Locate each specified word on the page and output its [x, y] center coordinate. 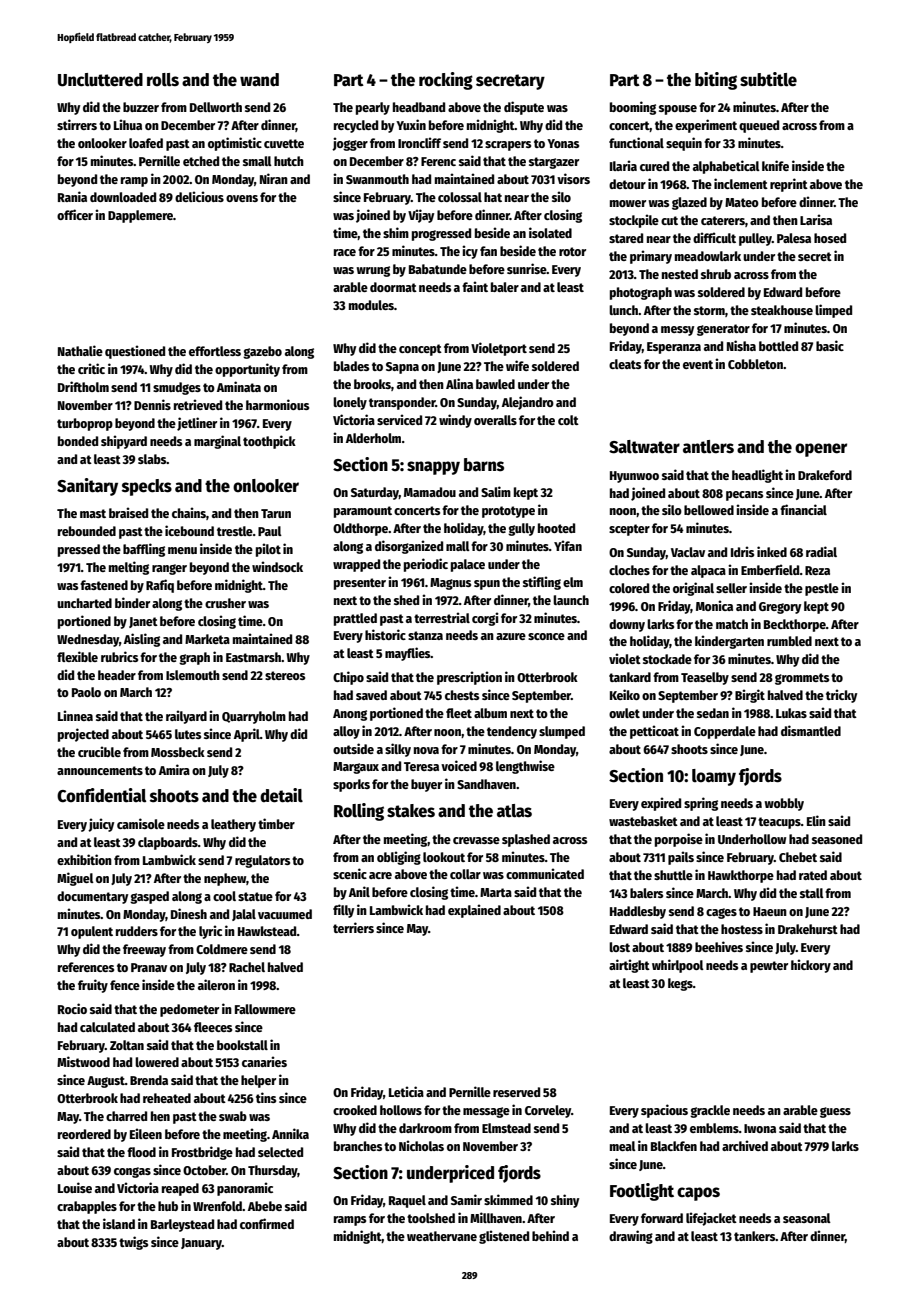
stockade [667, 659]
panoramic [245, 1189]
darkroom [425, 1128]
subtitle [768, 79]
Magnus [450, 584]
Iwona [760, 1128]
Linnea [75, 715]
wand [259, 80]
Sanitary [87, 487]
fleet [459, 713]
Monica [714, 605]
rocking [446, 81]
